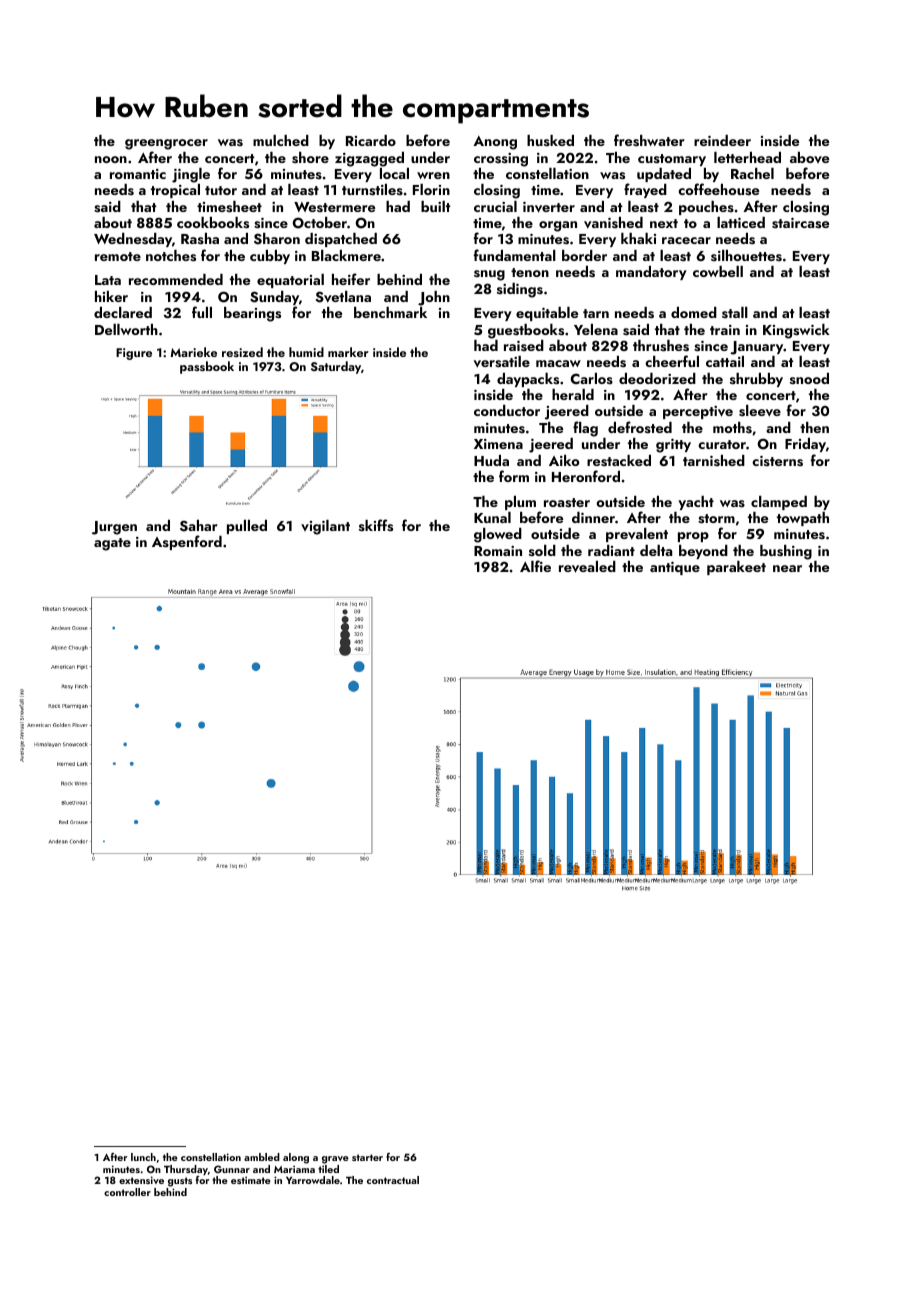 Image resolution: width=924 pixels, height=1308 pixels. I want to click on built, so click(435, 206).
